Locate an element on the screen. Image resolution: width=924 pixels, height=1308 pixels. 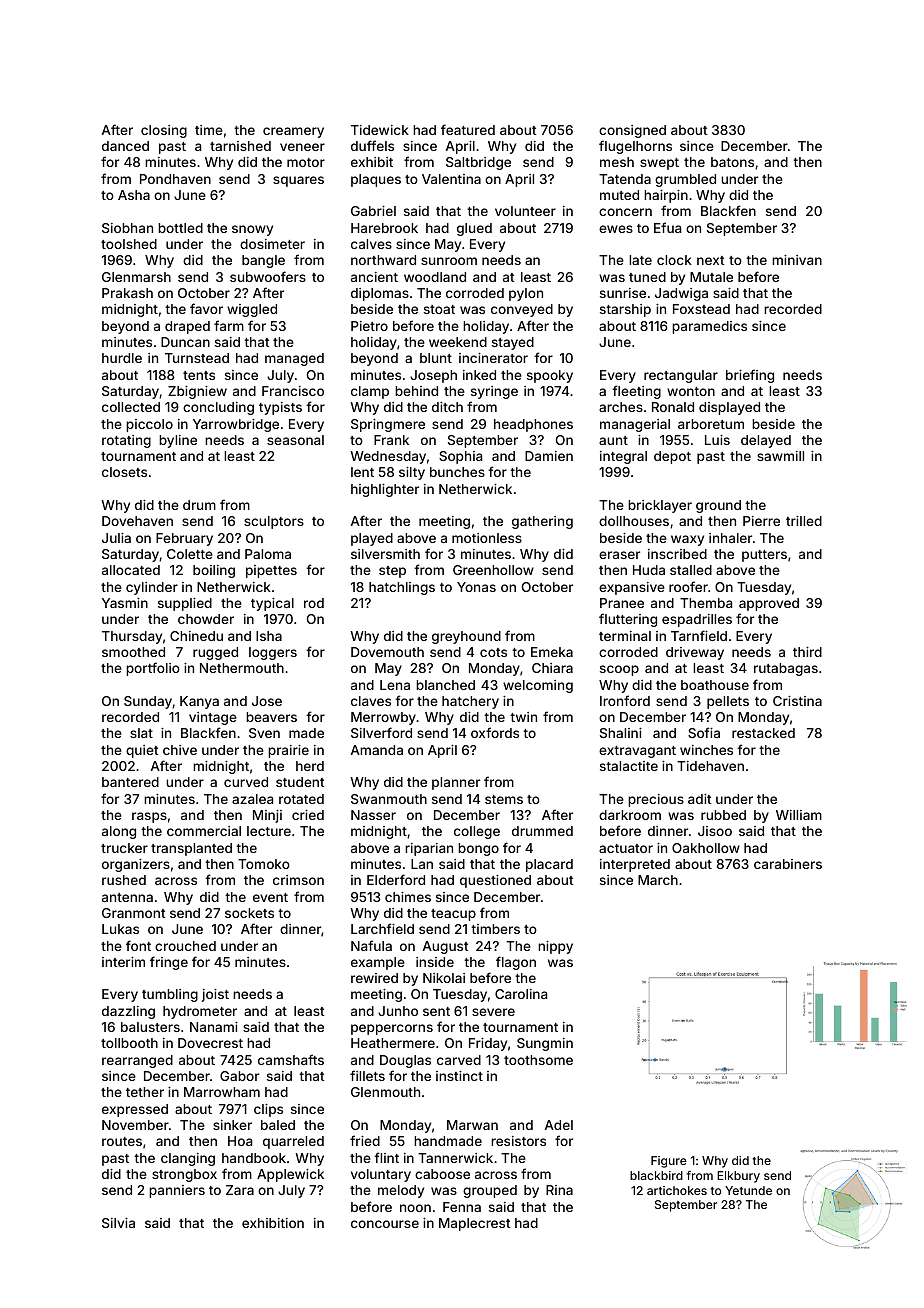
Elkbury is located at coordinates (738, 1177).
